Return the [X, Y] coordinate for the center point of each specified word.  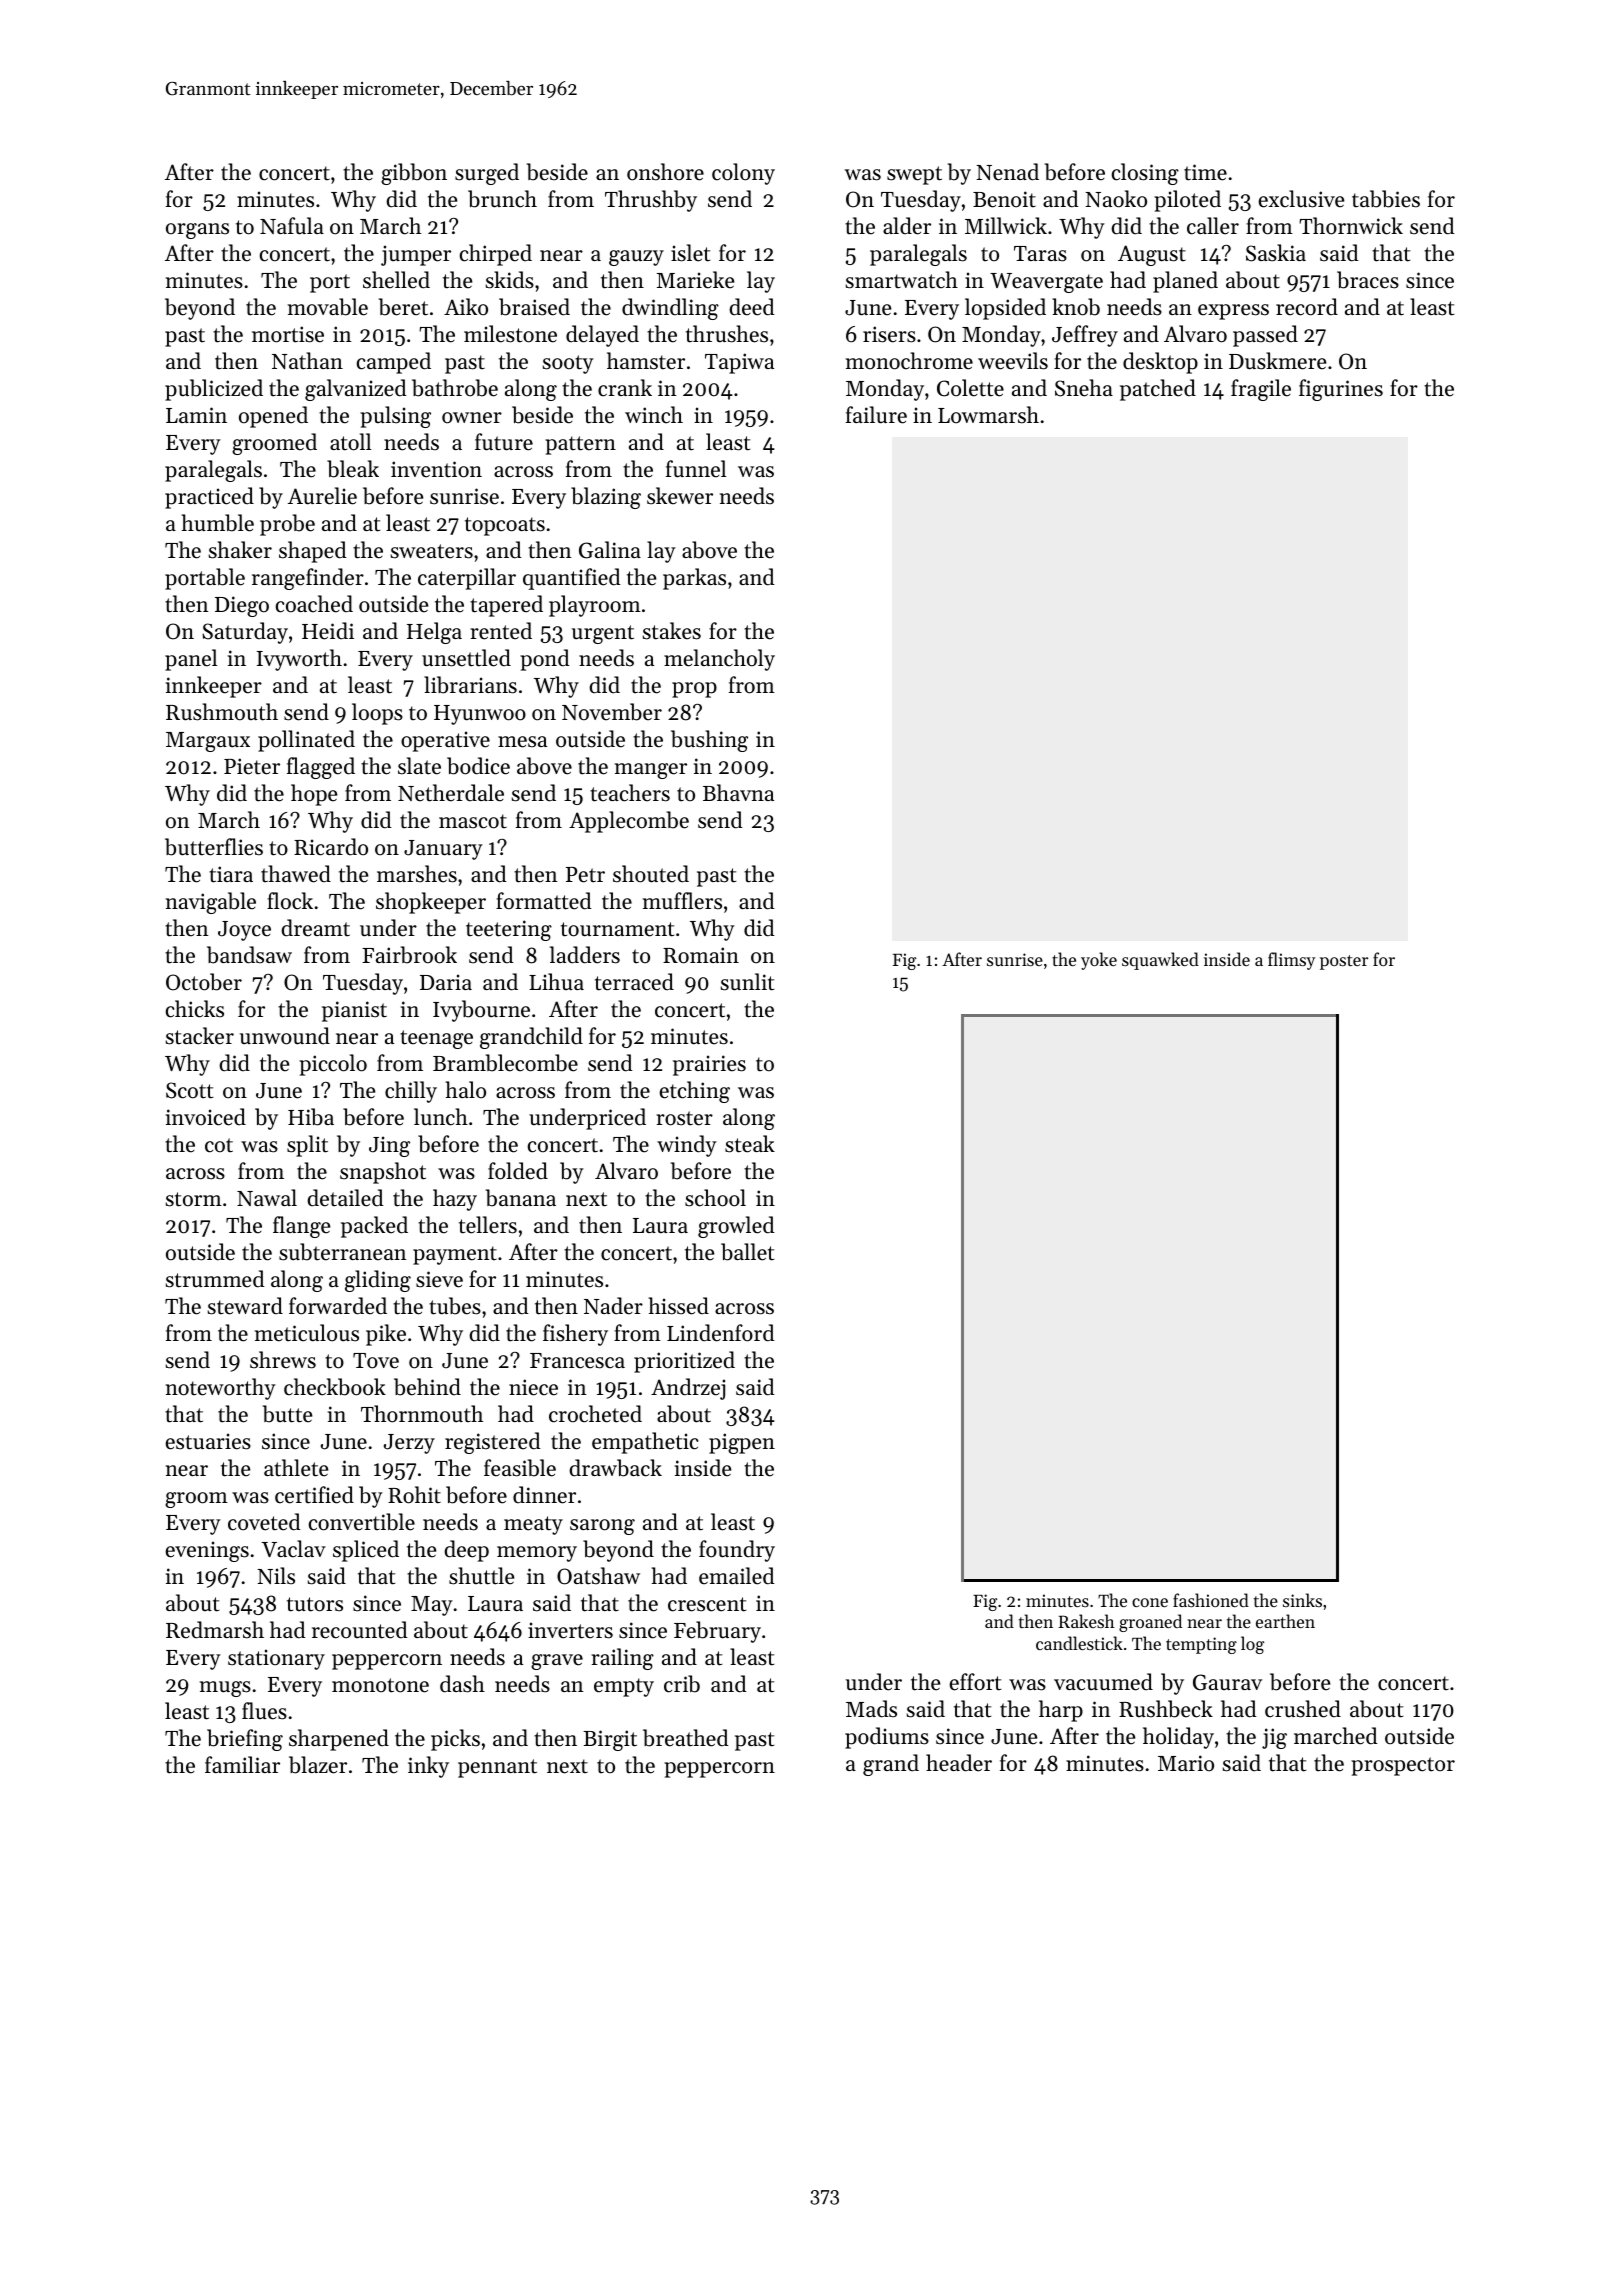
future [504, 442]
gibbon [414, 174]
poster [1344, 962]
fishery [575, 1335]
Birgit [610, 1740]
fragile [1261, 390]
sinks [1302, 1600]
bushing [709, 741]
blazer [318, 1765]
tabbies [1386, 199]
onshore [665, 172]
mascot [473, 821]
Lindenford [721, 1333]
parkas [694, 579]
